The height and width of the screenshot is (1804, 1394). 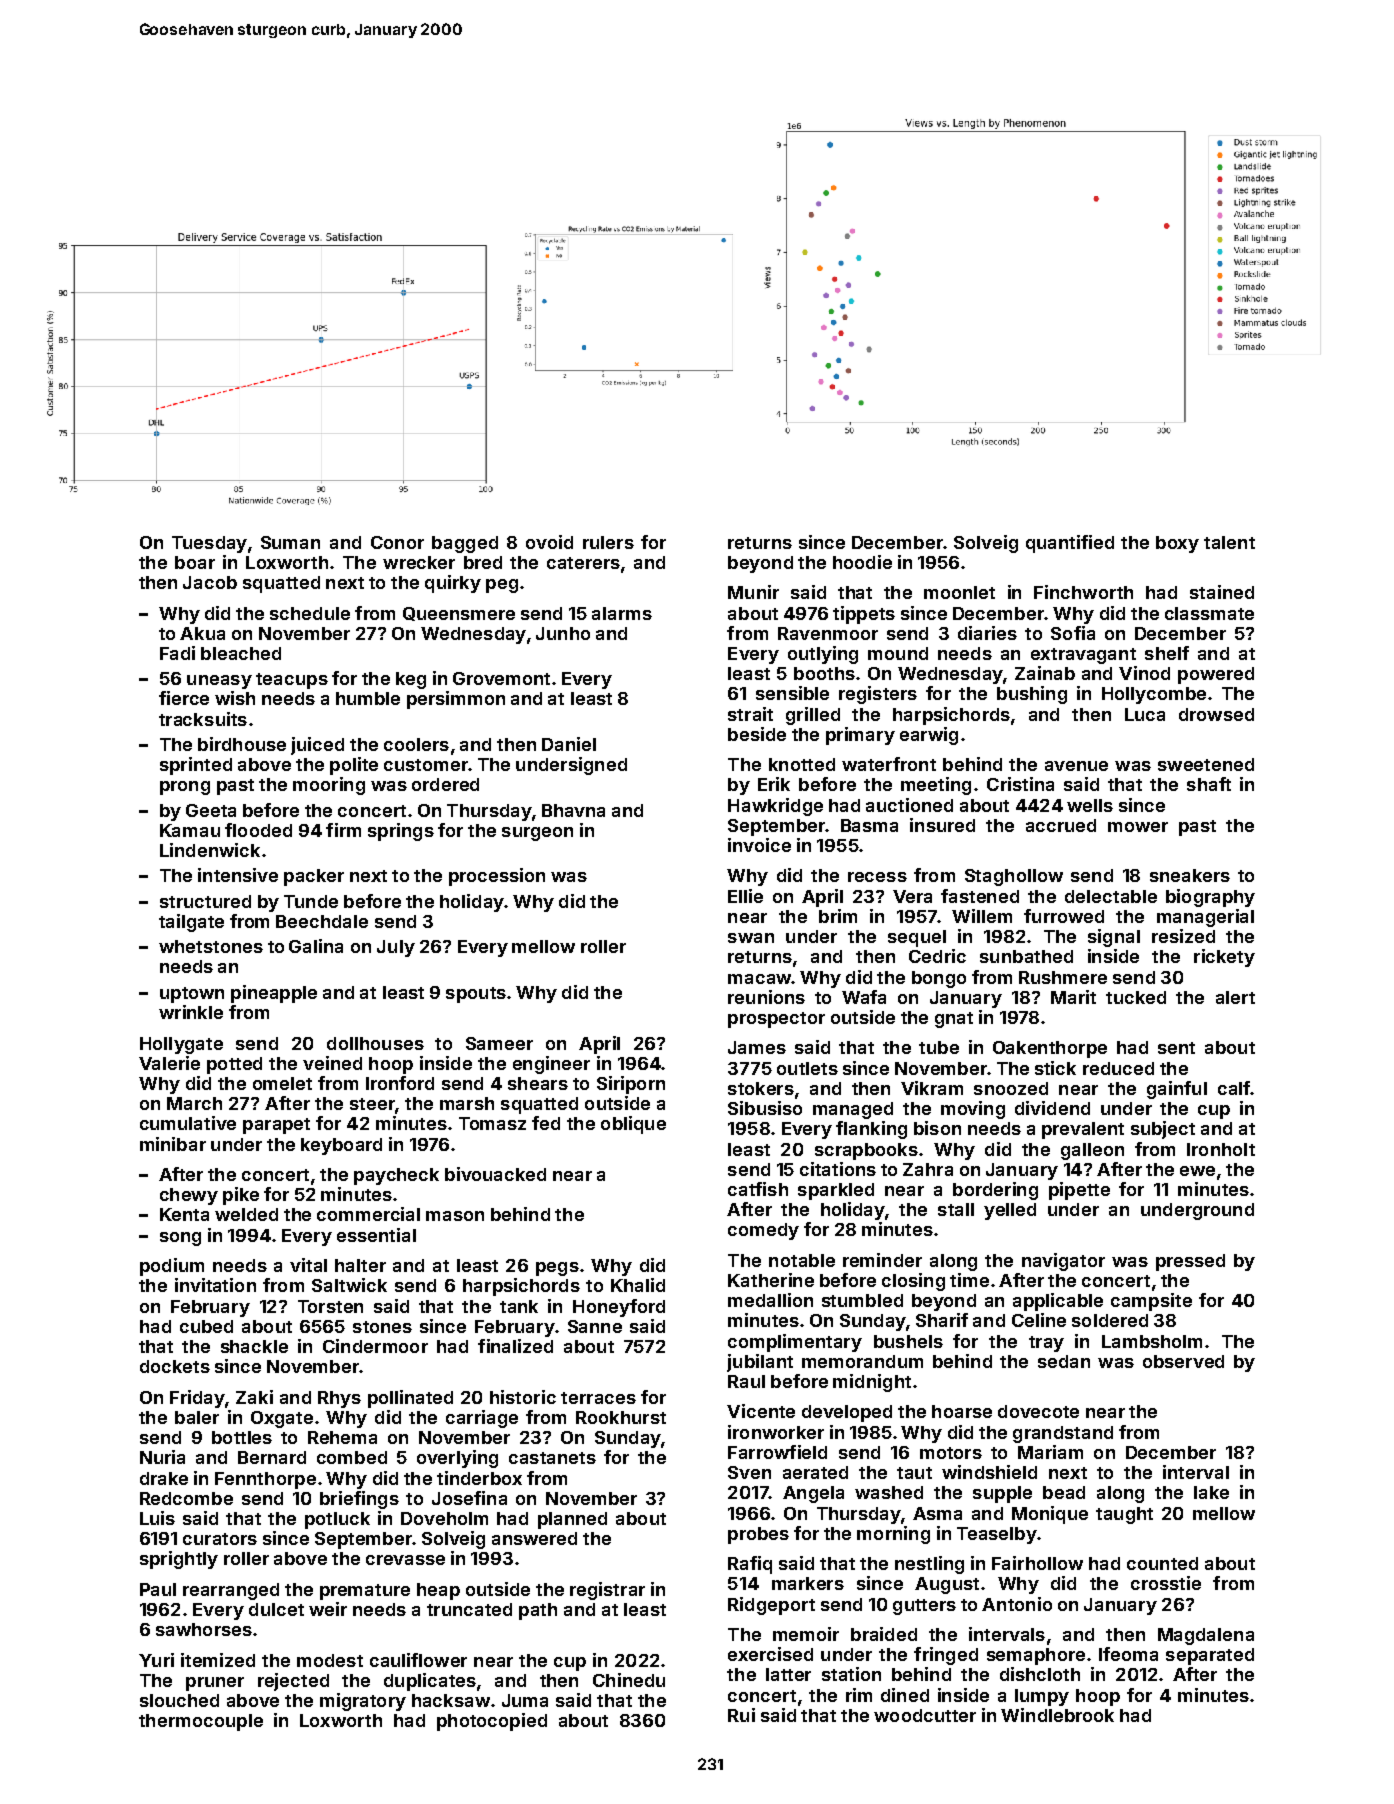 I want to click on migratory, so click(x=363, y=1702).
